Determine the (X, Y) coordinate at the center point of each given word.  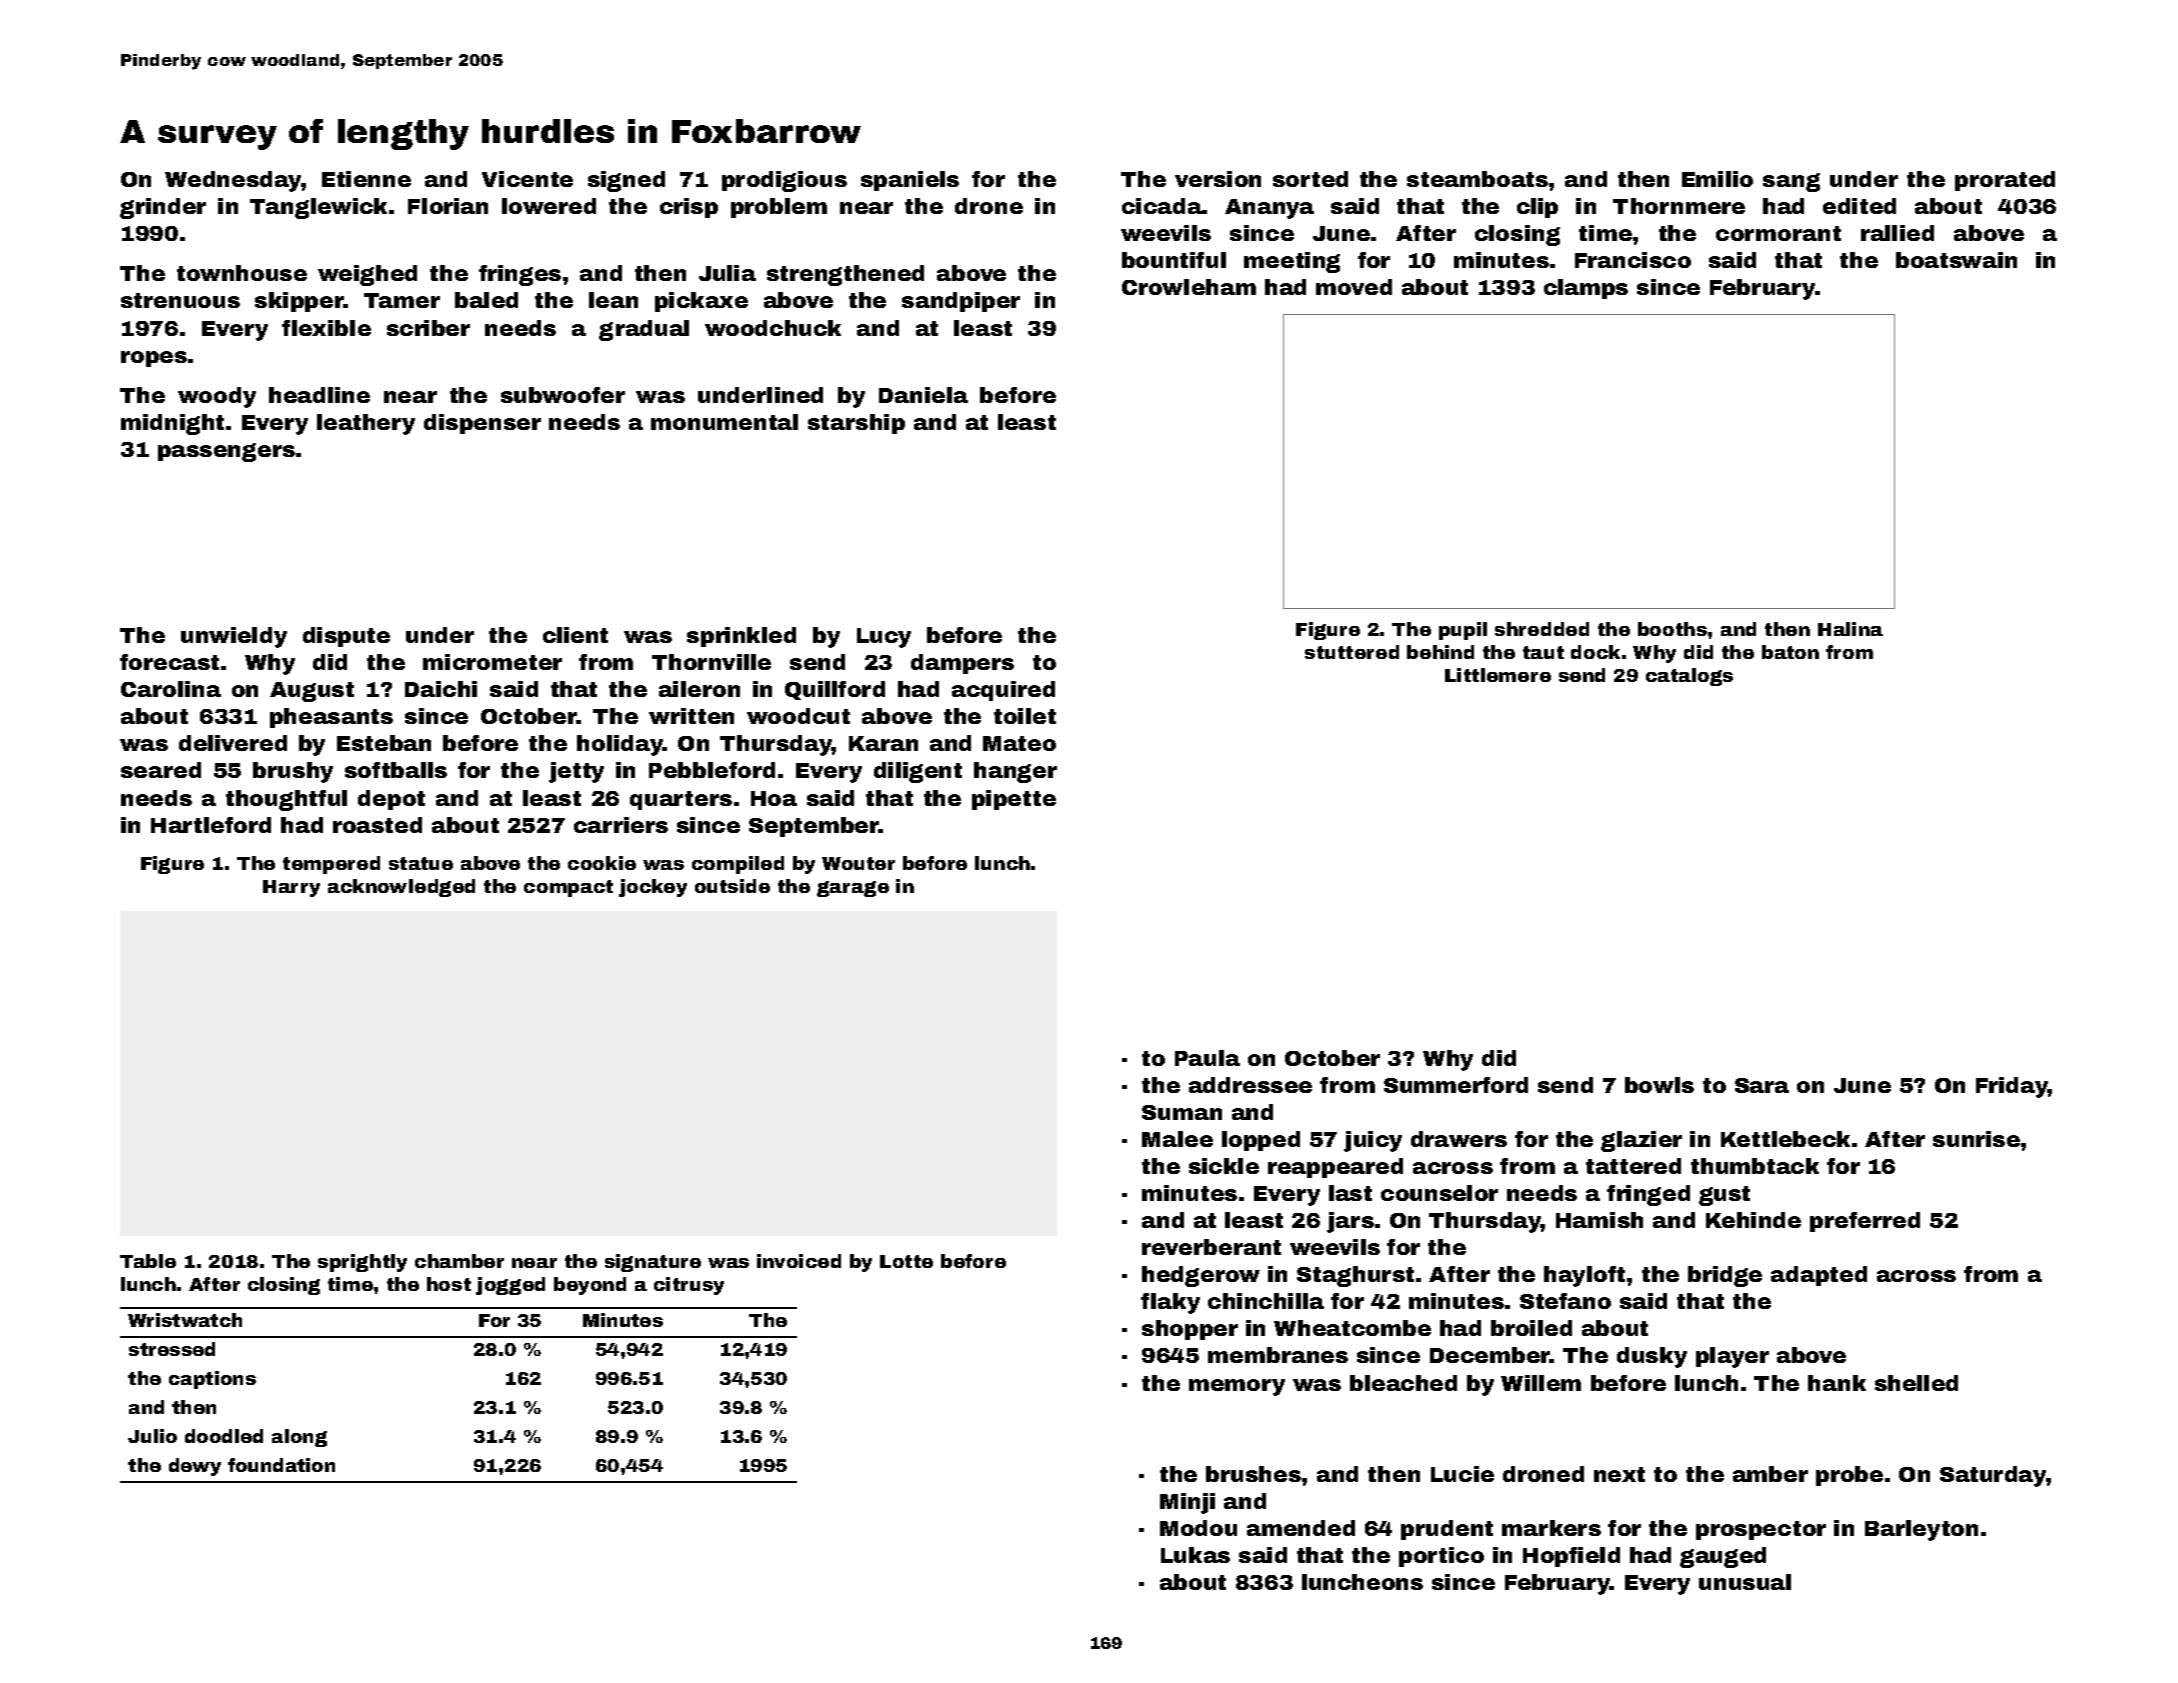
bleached (1403, 1383)
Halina (1850, 629)
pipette (1014, 800)
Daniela (923, 395)
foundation (281, 1465)
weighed (367, 275)
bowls (1659, 1085)
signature (653, 1263)
